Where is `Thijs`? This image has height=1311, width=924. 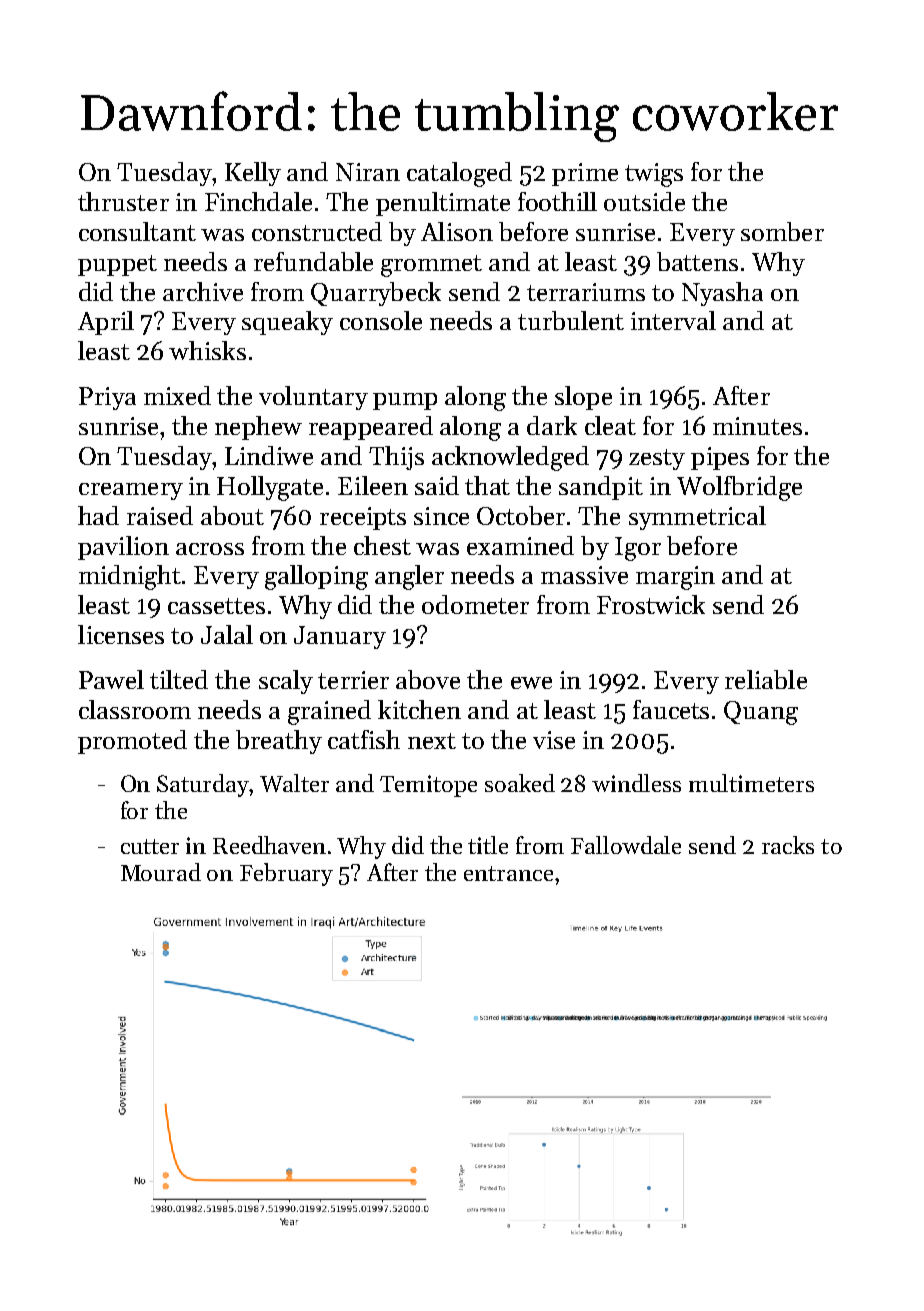
Thijs is located at coordinates (396, 458).
